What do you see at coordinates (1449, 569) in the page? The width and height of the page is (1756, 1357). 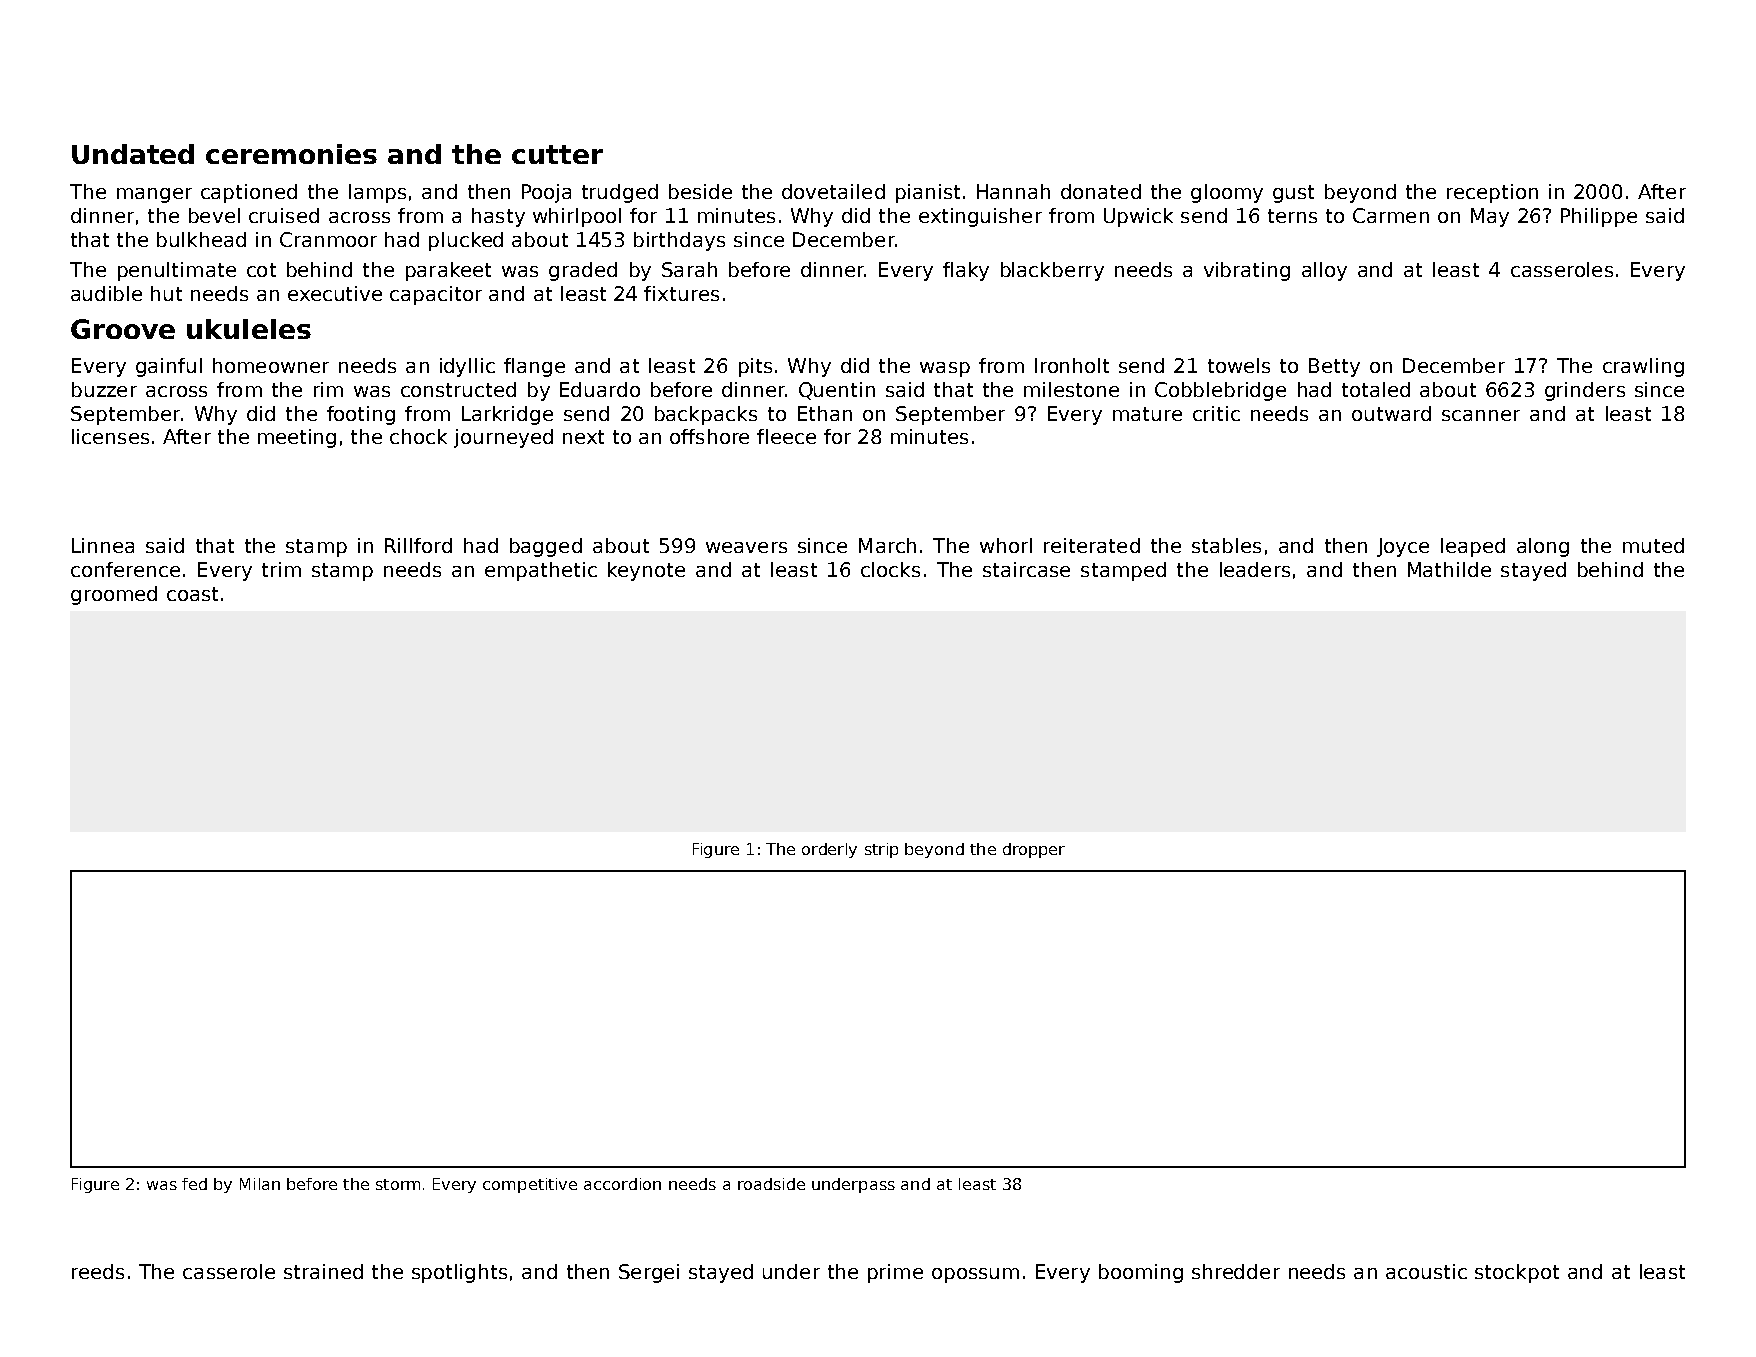 I see `Mathilde` at bounding box center [1449, 569].
